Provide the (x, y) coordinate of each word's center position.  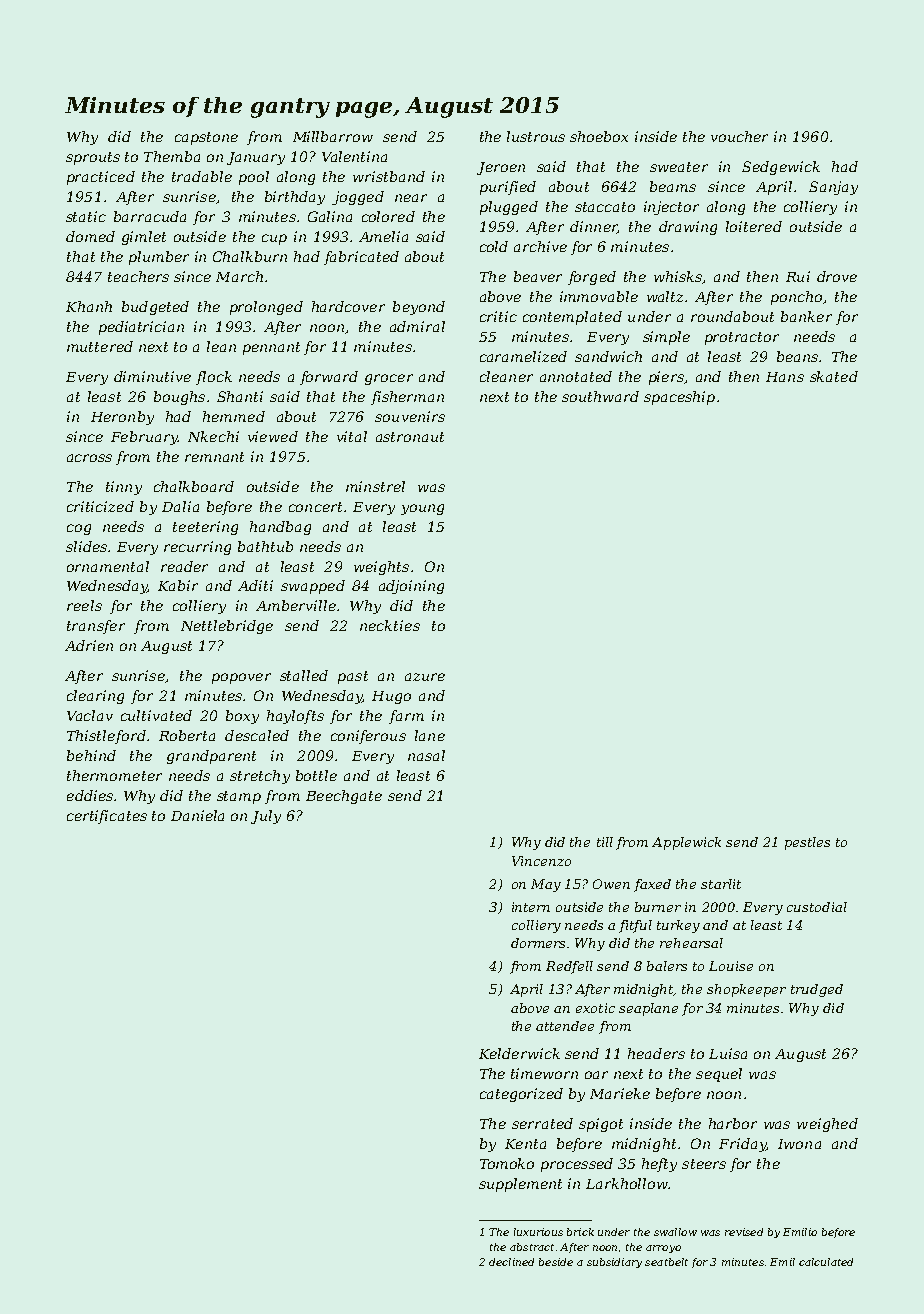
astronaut (410, 437)
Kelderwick (519, 1053)
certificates (107, 817)
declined (511, 1262)
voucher (739, 136)
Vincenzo (541, 861)
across (89, 458)
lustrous (536, 136)
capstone (206, 138)
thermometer (114, 775)
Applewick (686, 843)
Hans (785, 377)
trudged (817, 990)
